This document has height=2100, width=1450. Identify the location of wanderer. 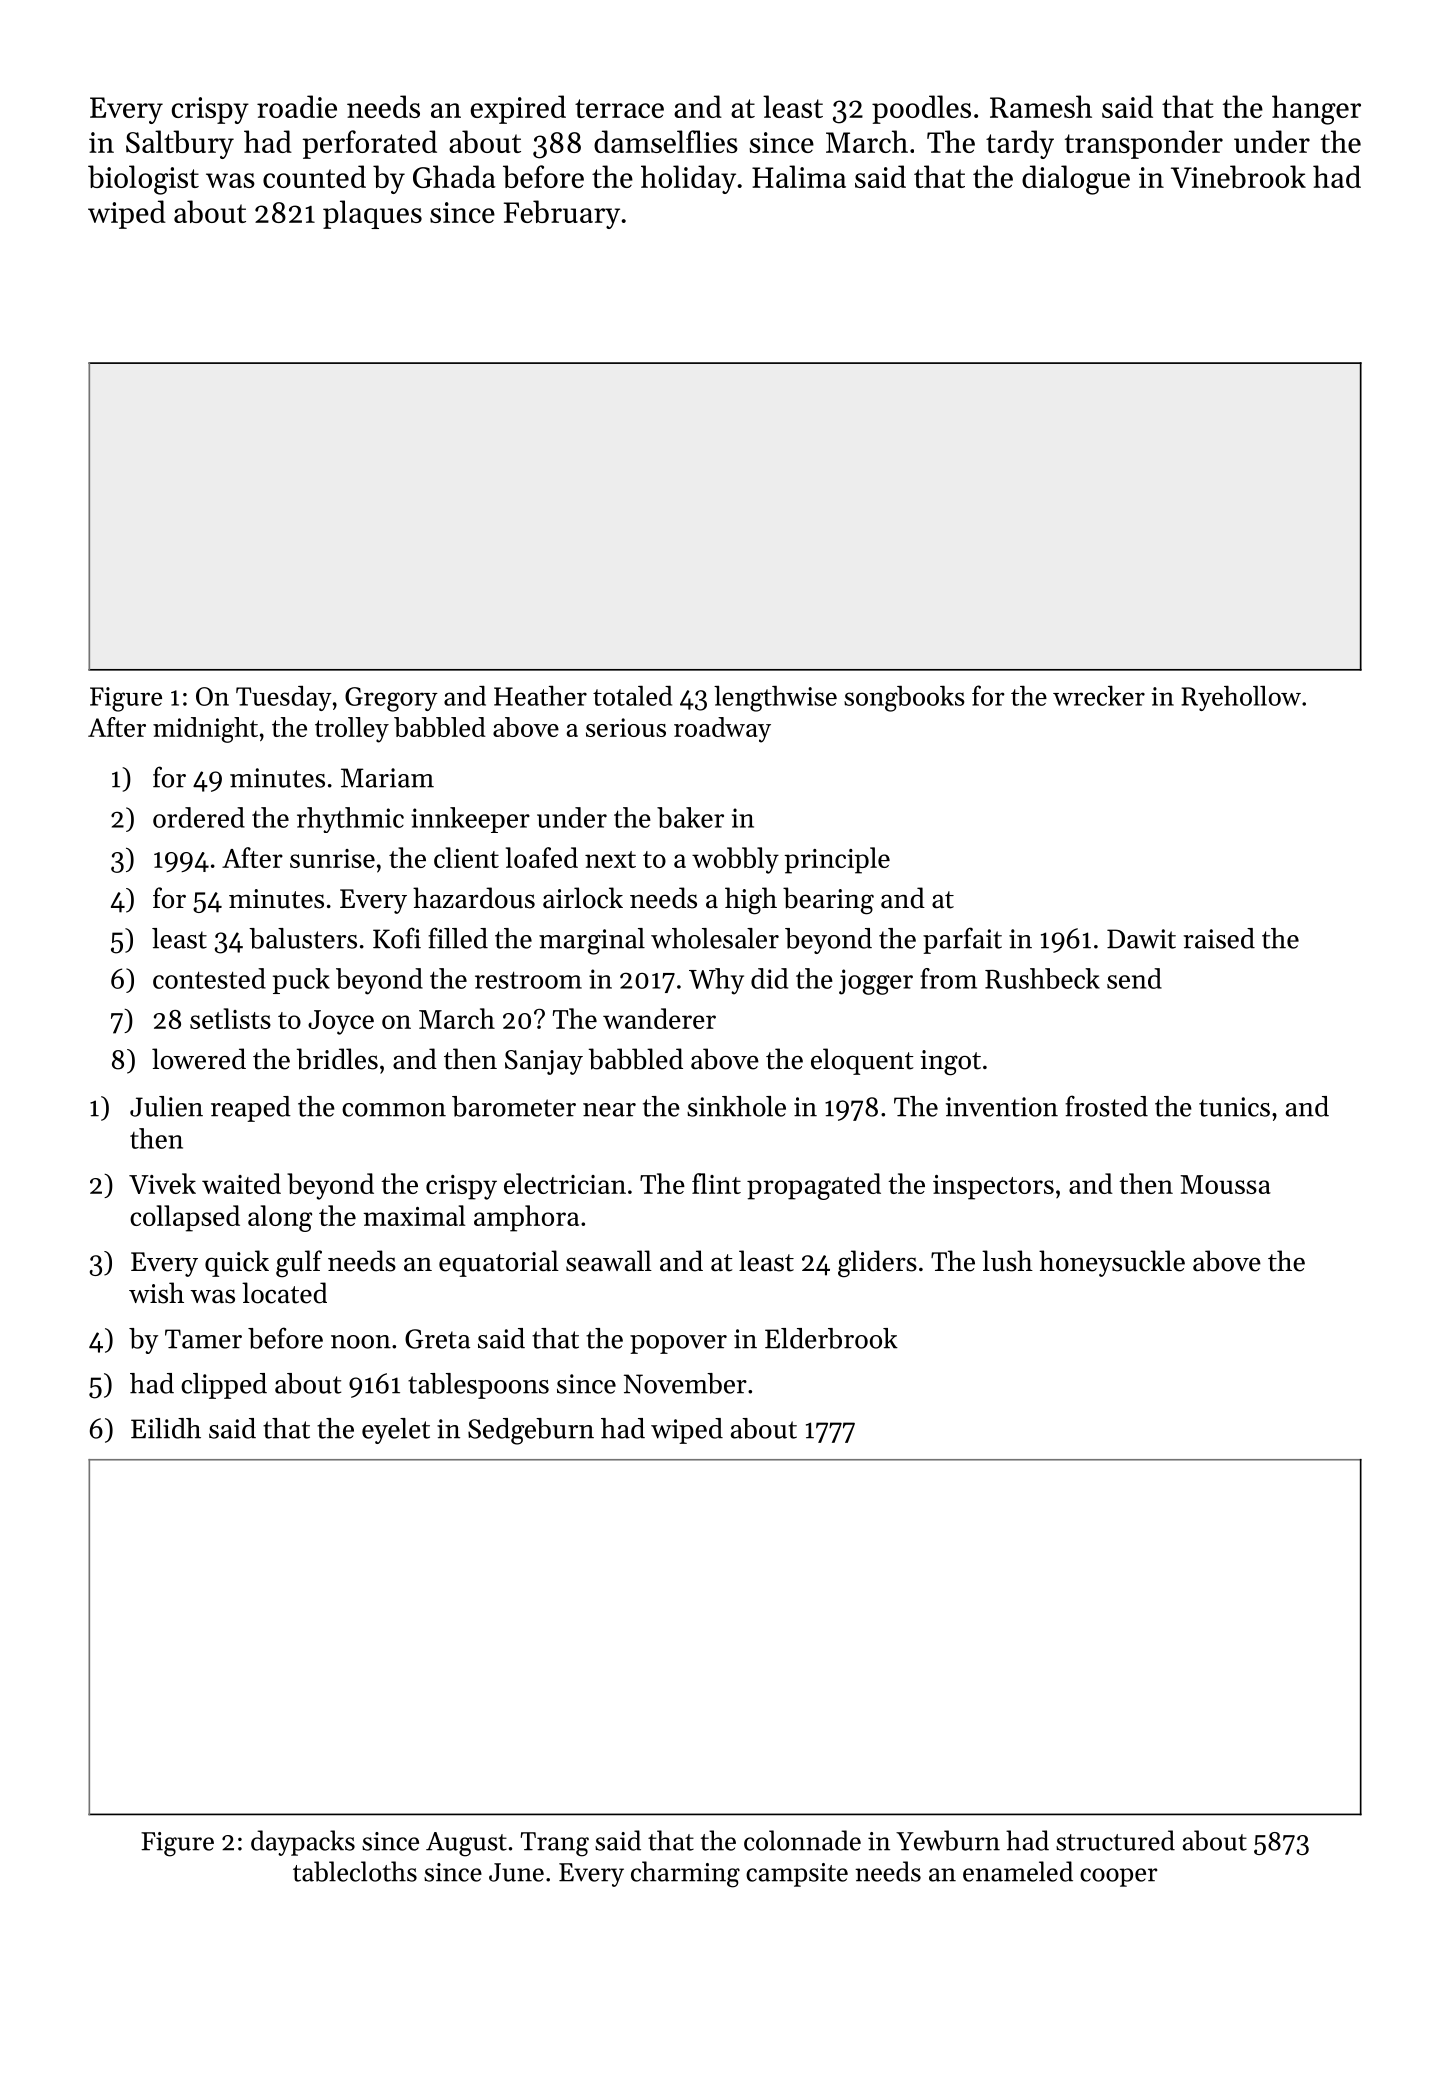
(659, 1018).
